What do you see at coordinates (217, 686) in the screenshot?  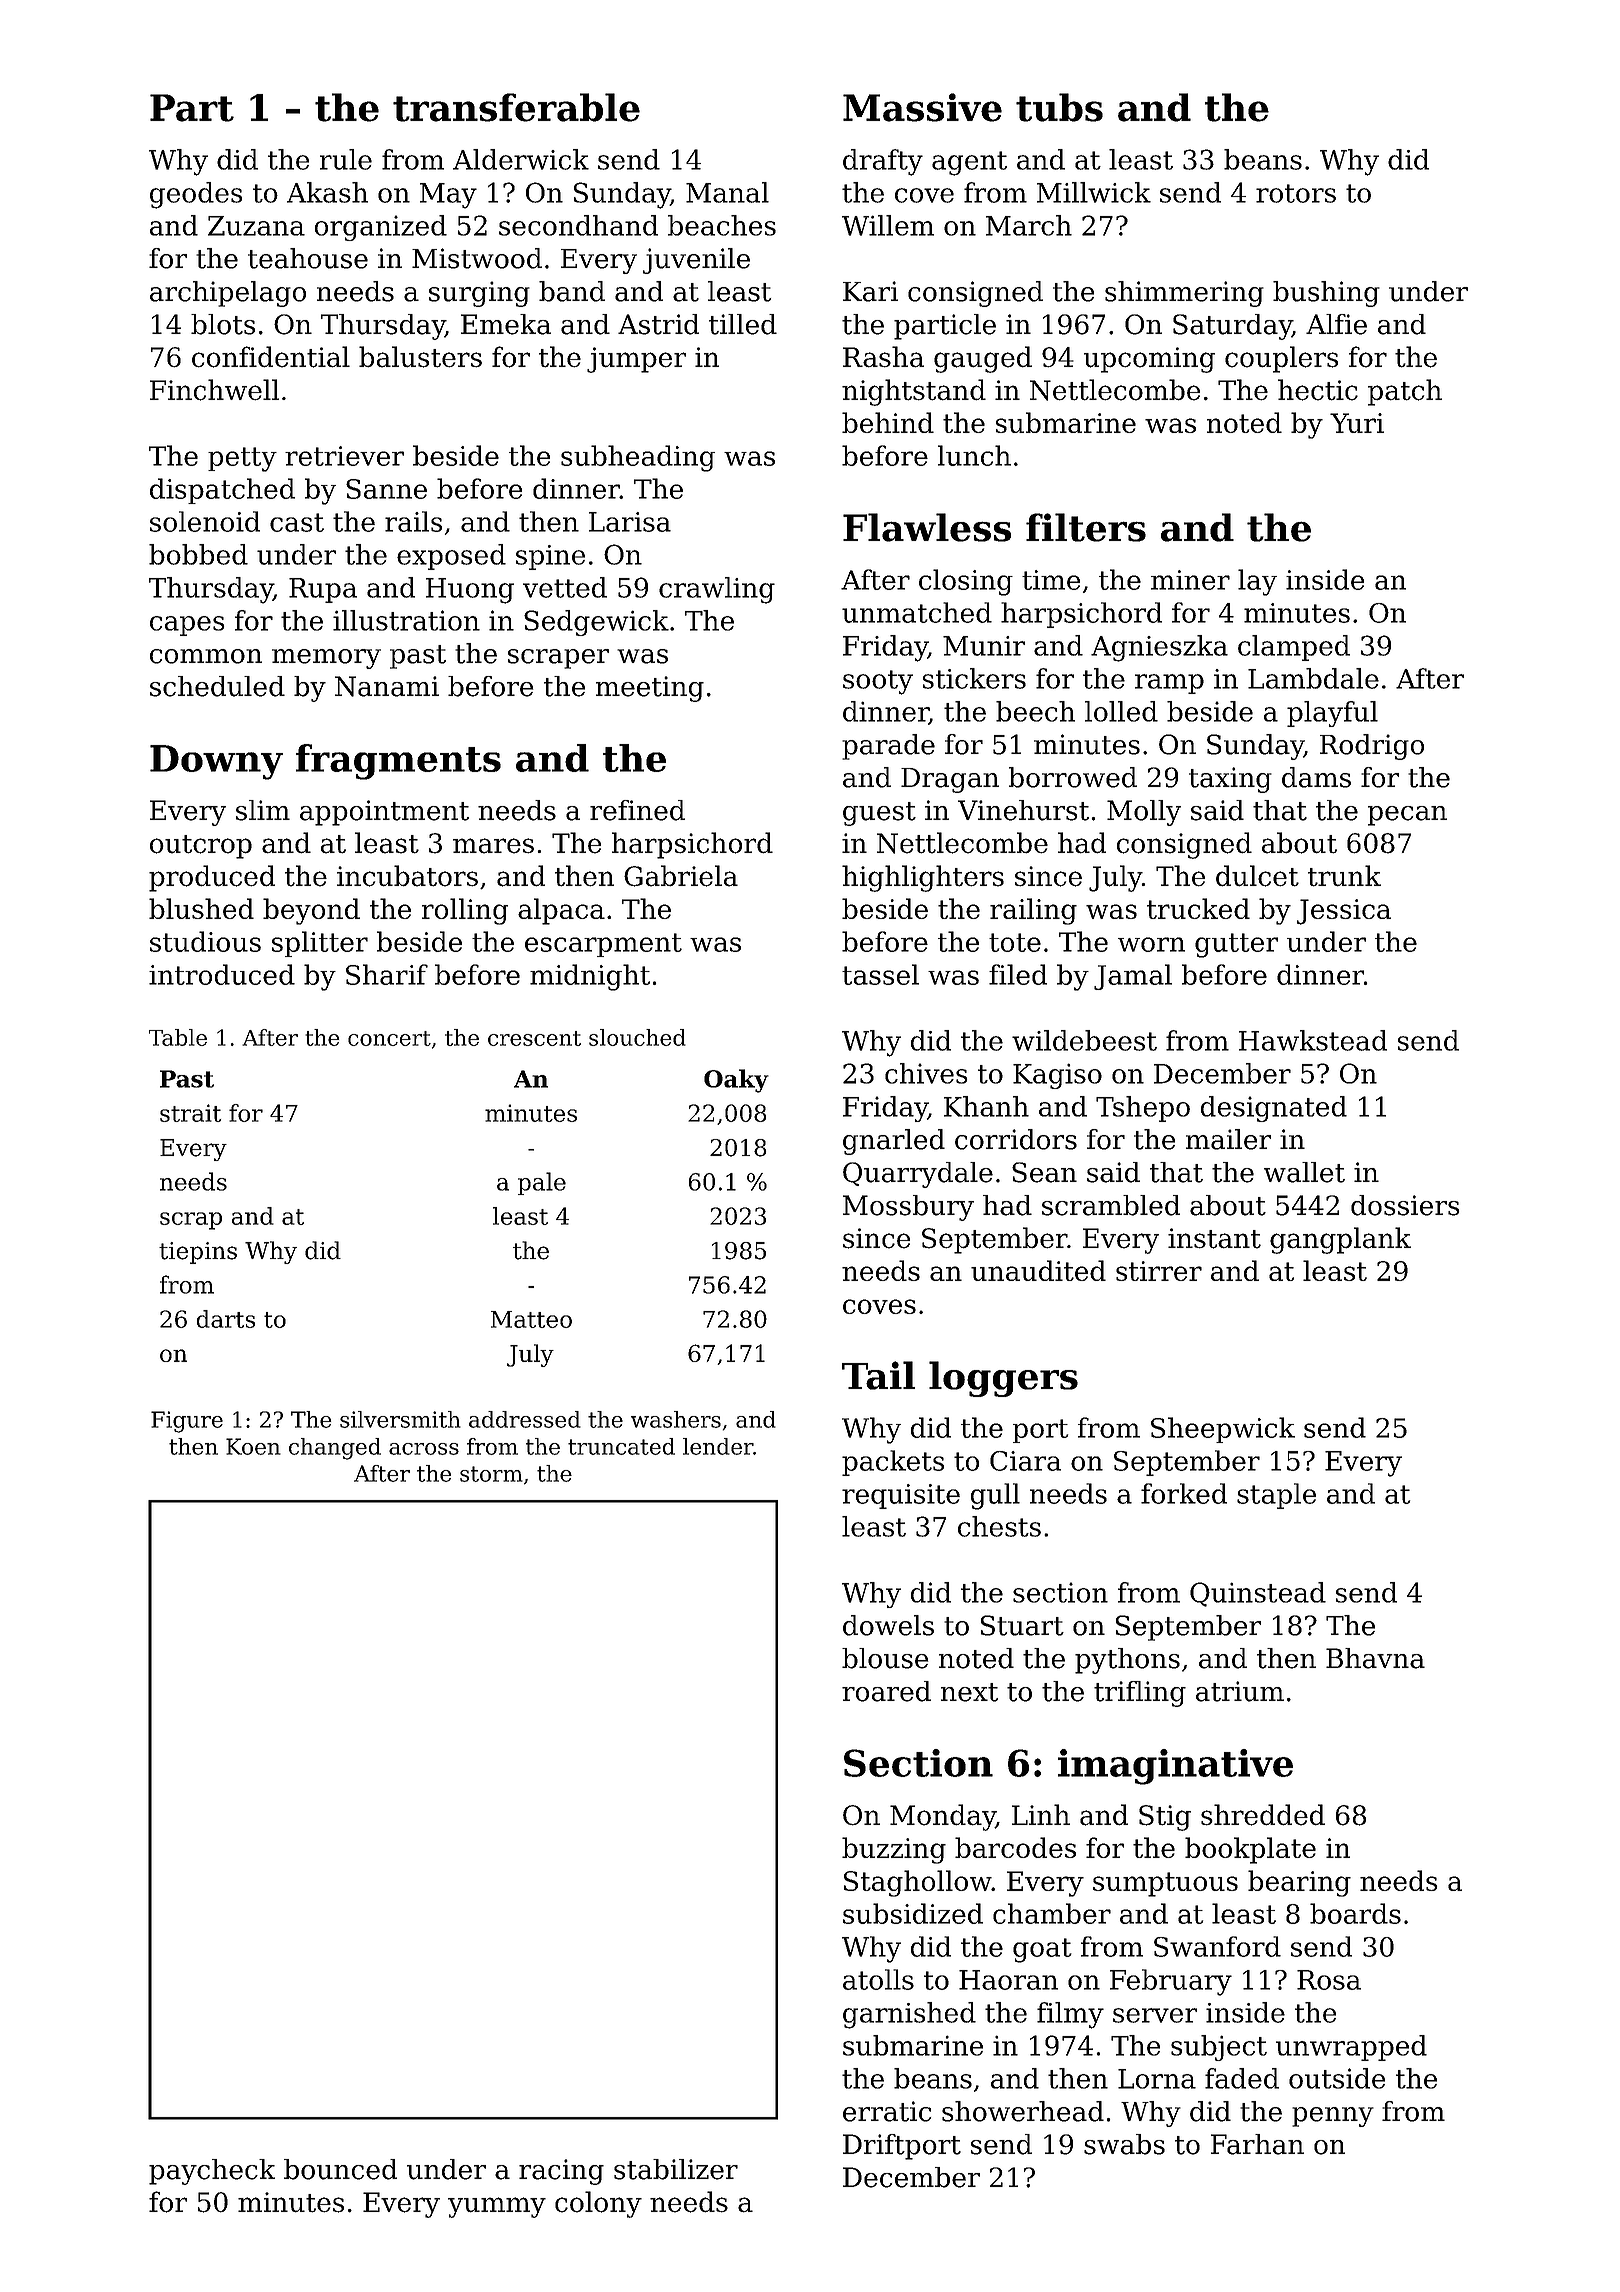 I see `scheduled` at bounding box center [217, 686].
